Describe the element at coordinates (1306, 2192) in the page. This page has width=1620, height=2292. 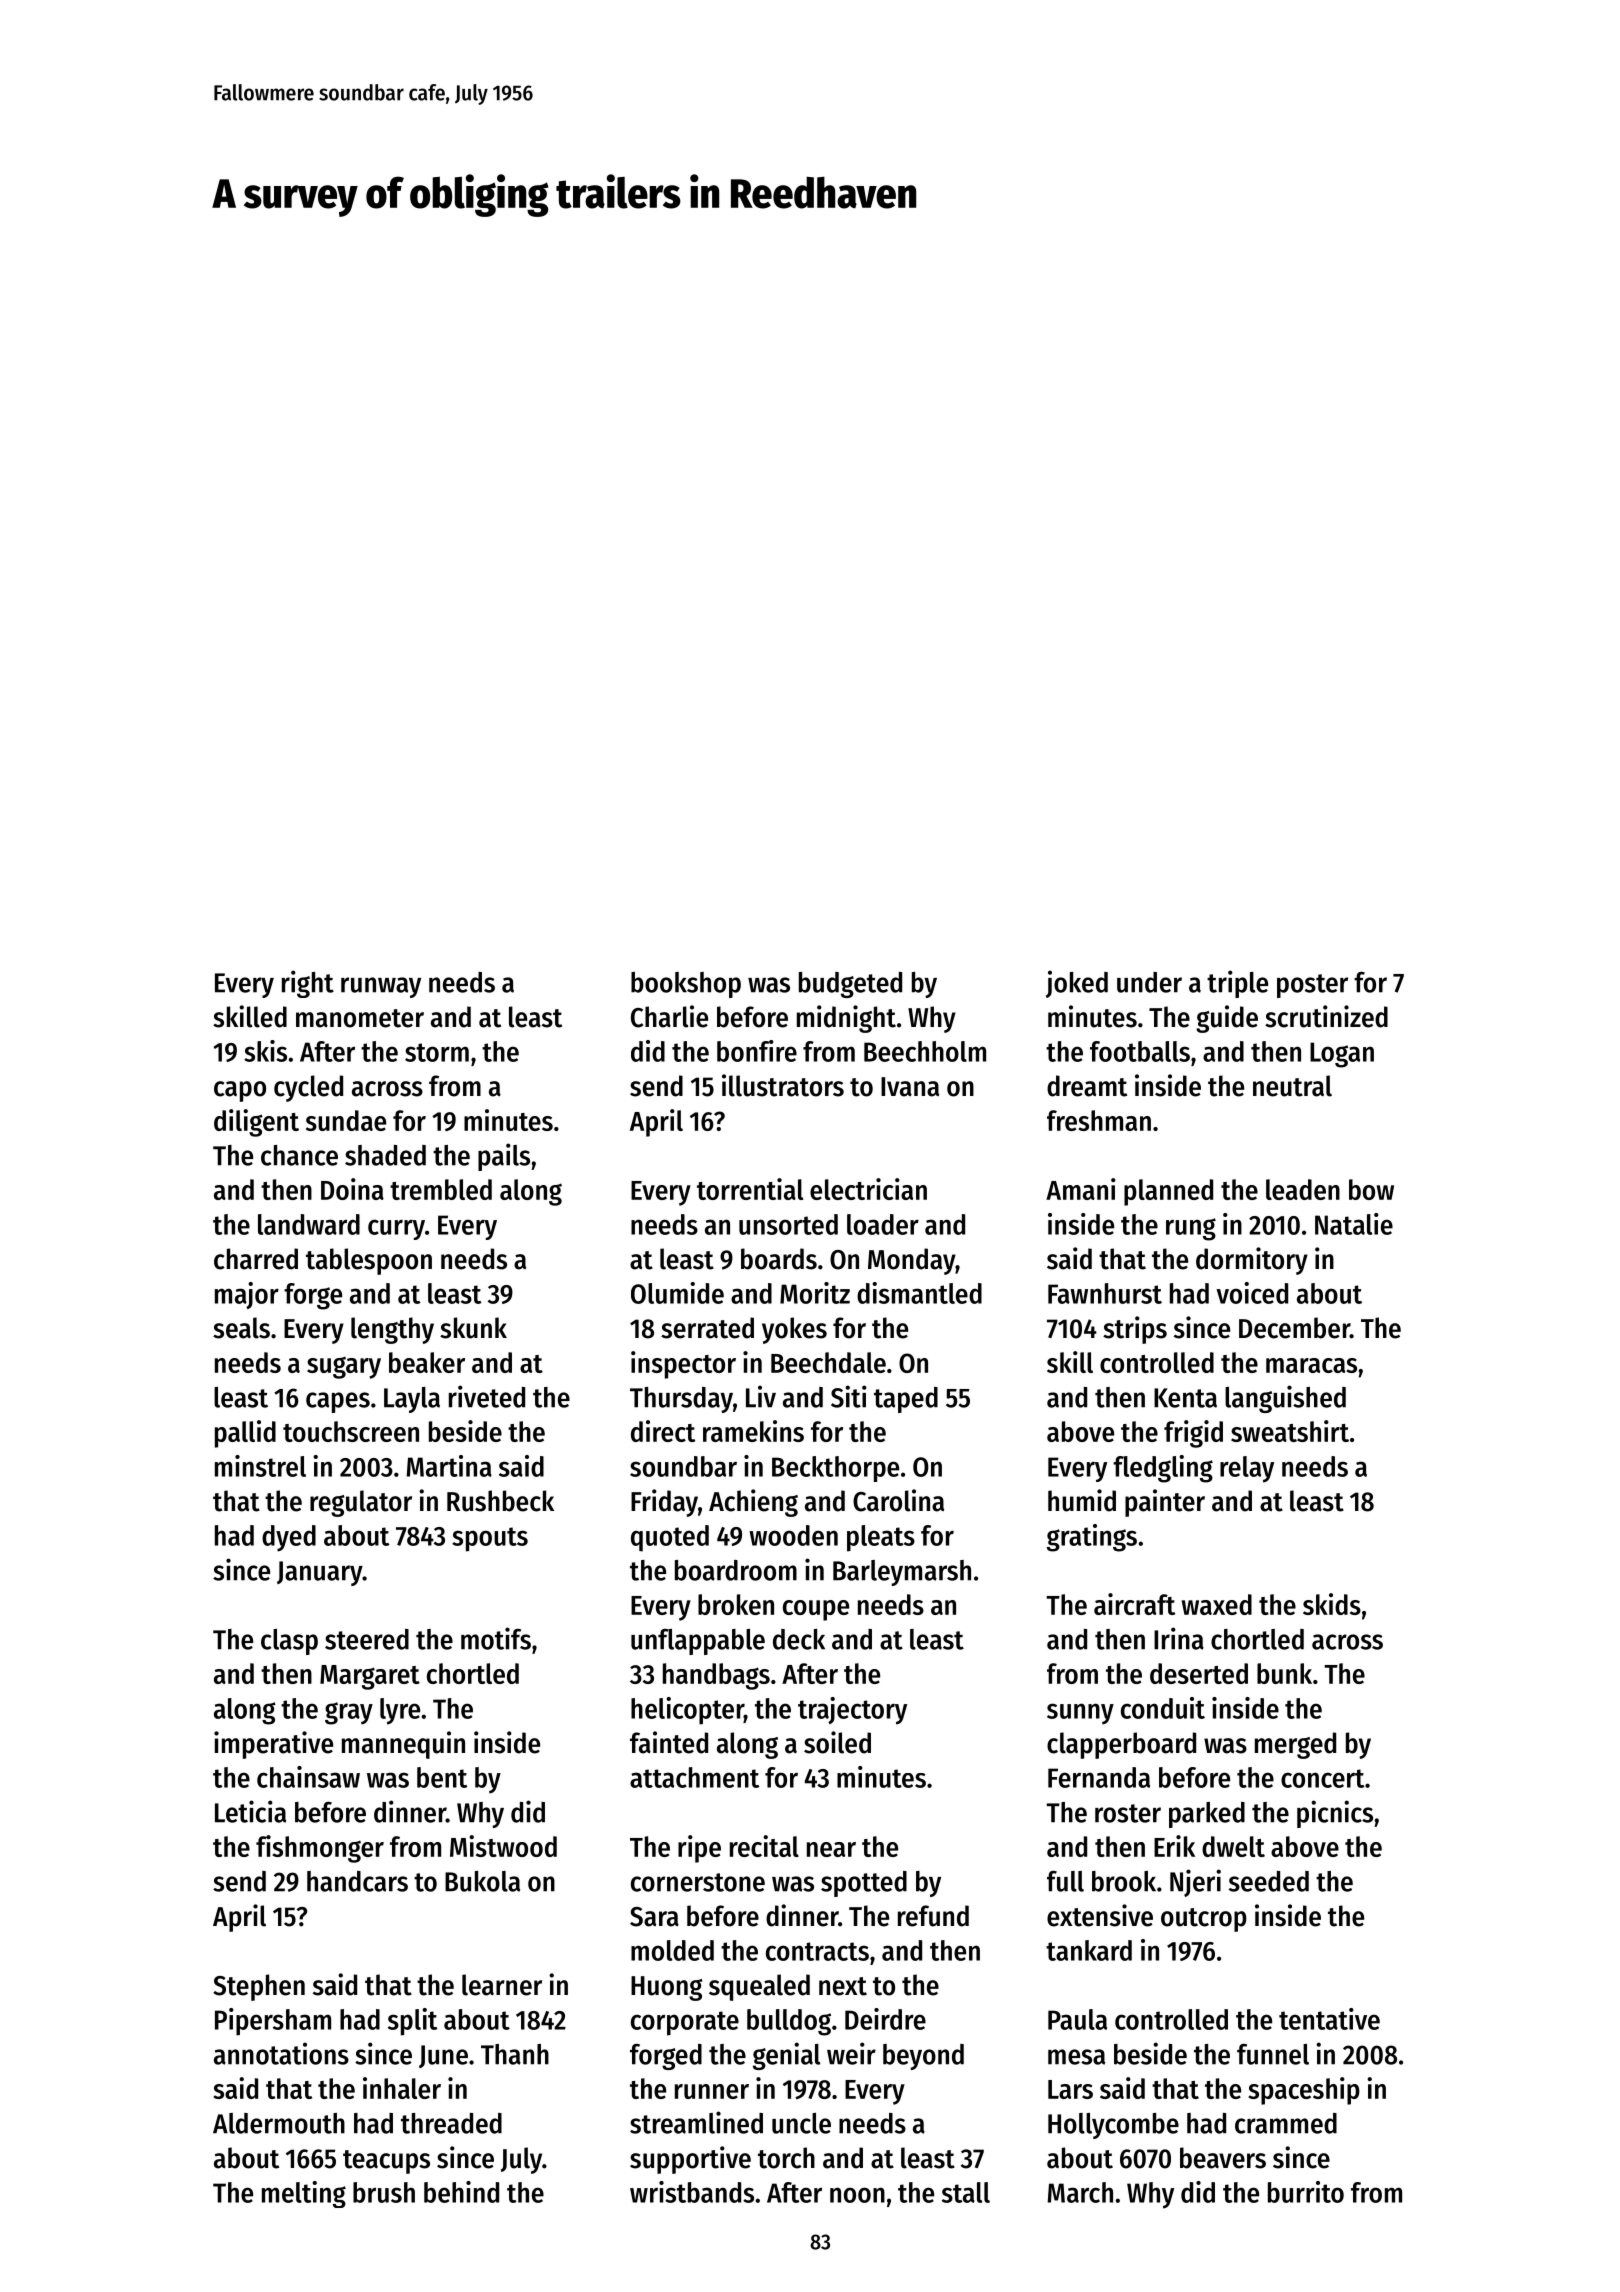
I see `burrito` at that location.
